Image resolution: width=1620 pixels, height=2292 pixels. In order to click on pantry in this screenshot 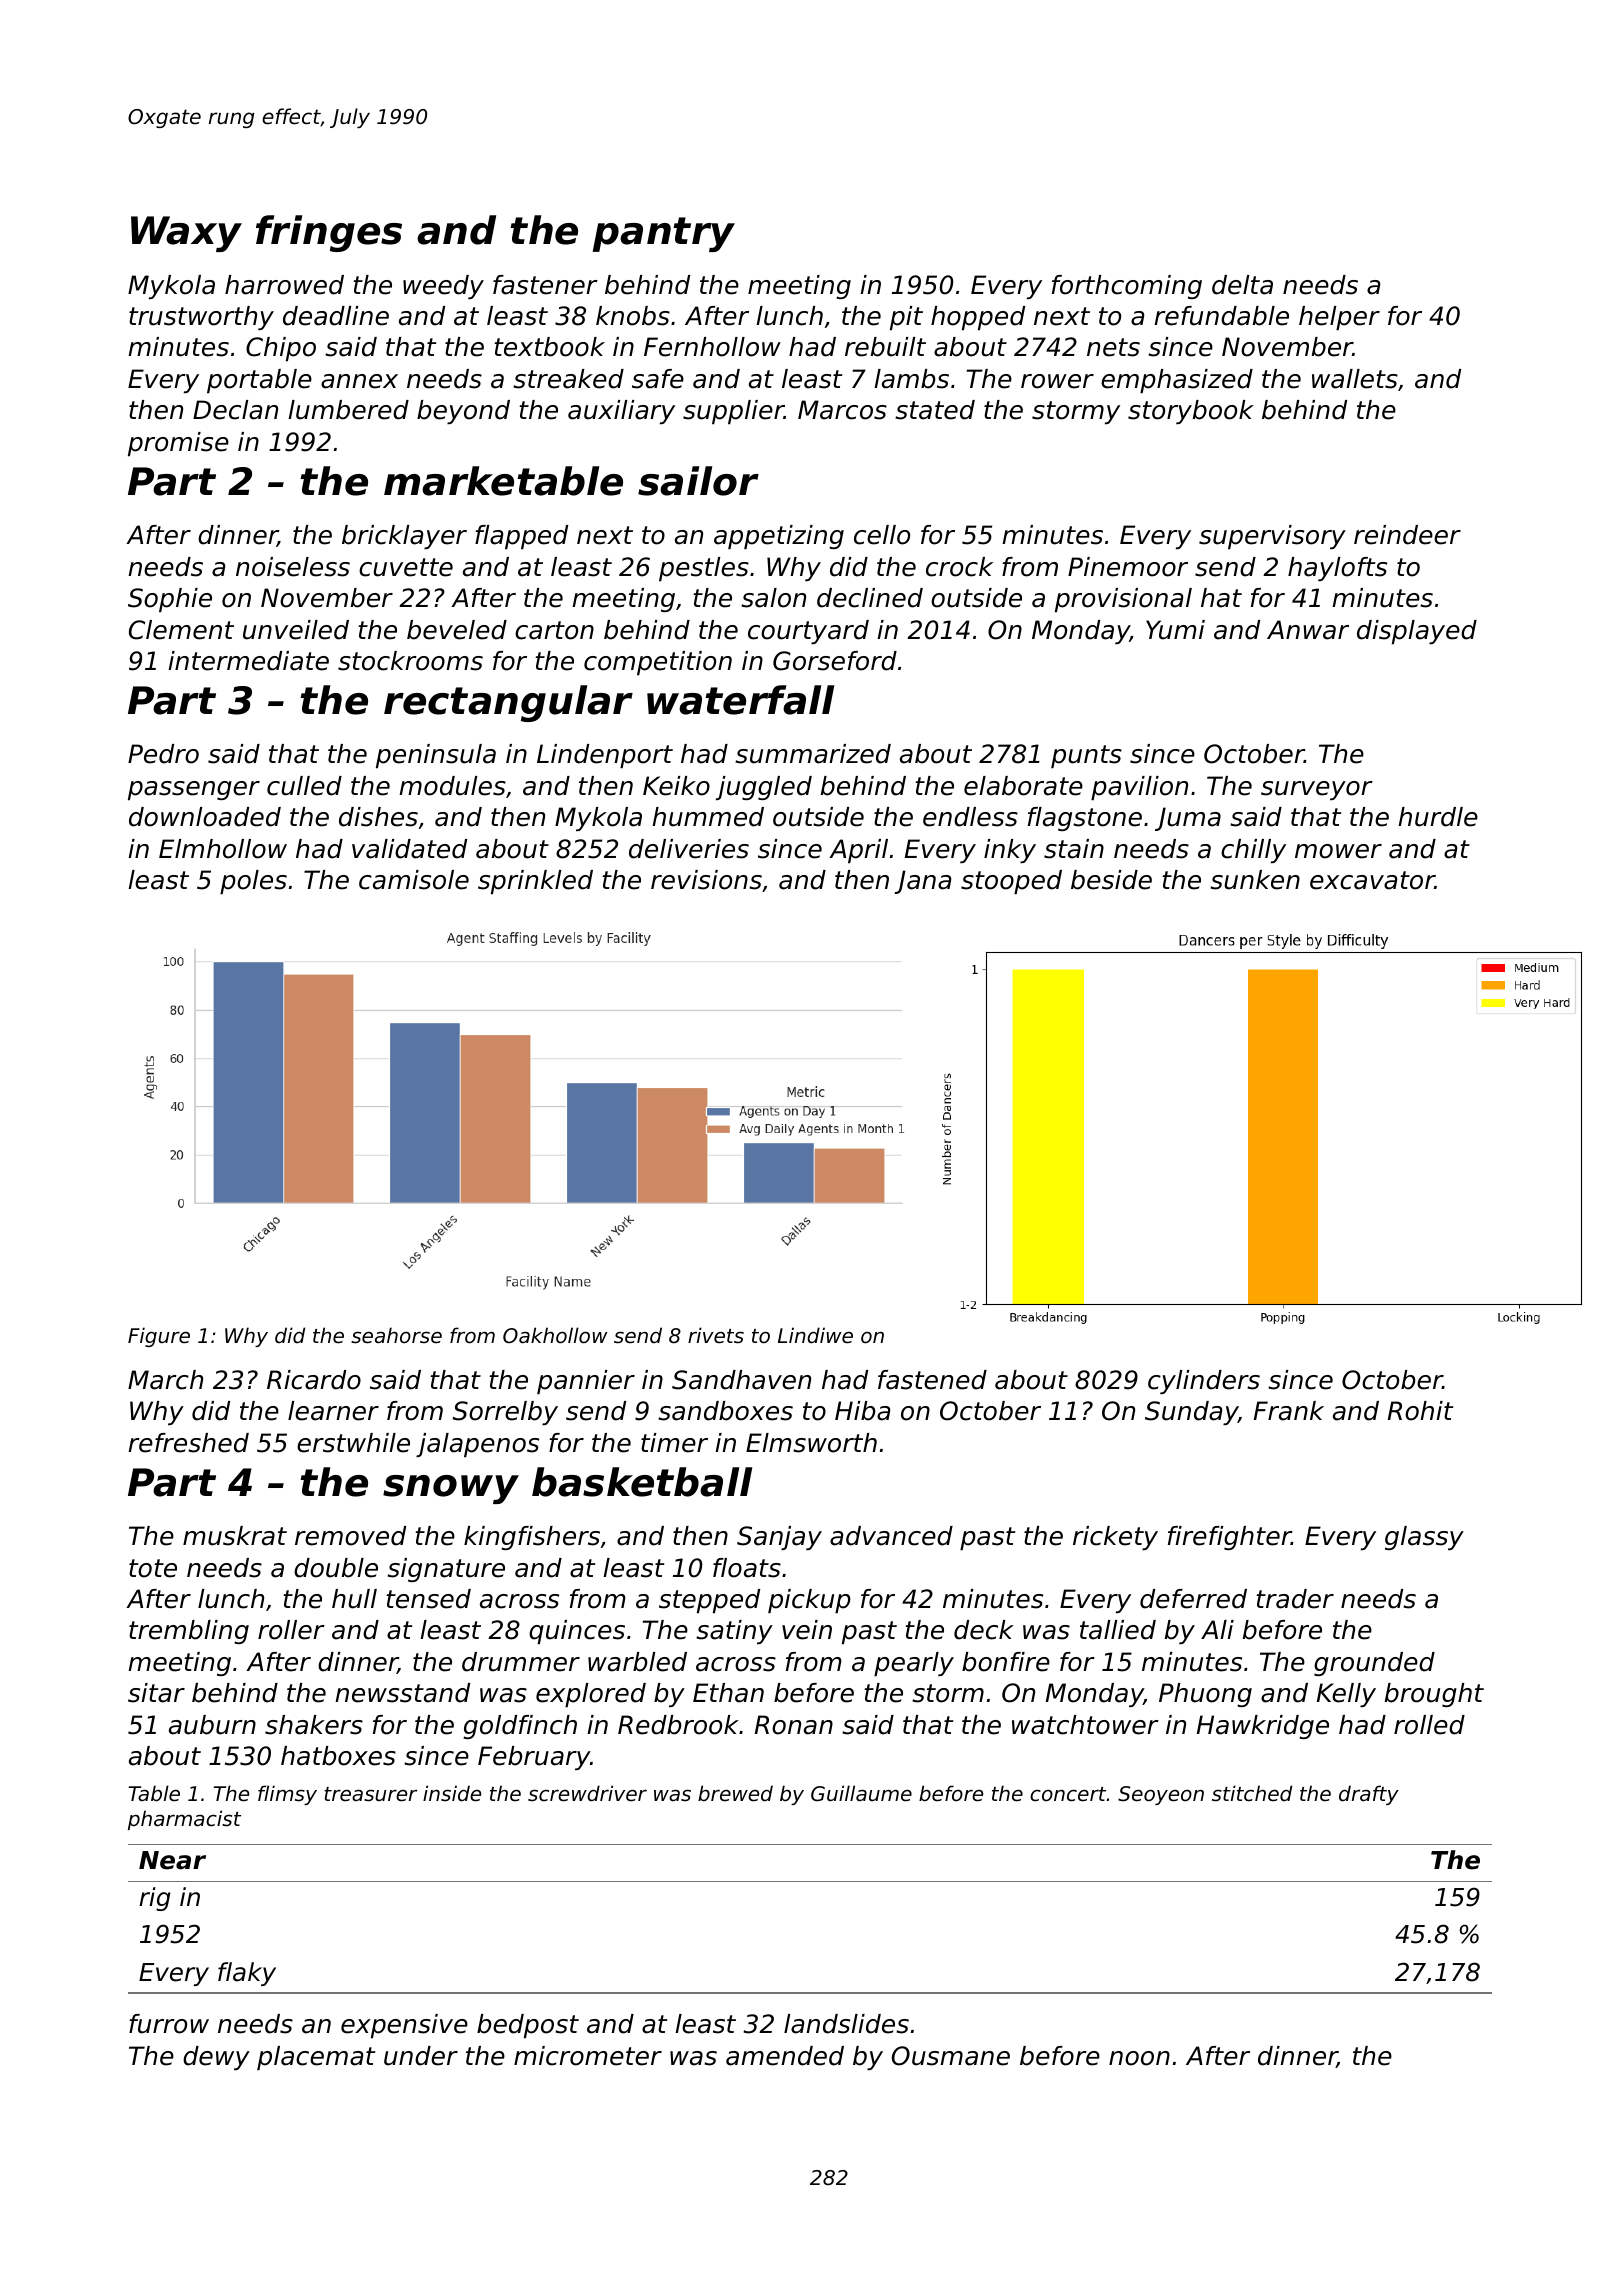, I will do `click(663, 234)`.
